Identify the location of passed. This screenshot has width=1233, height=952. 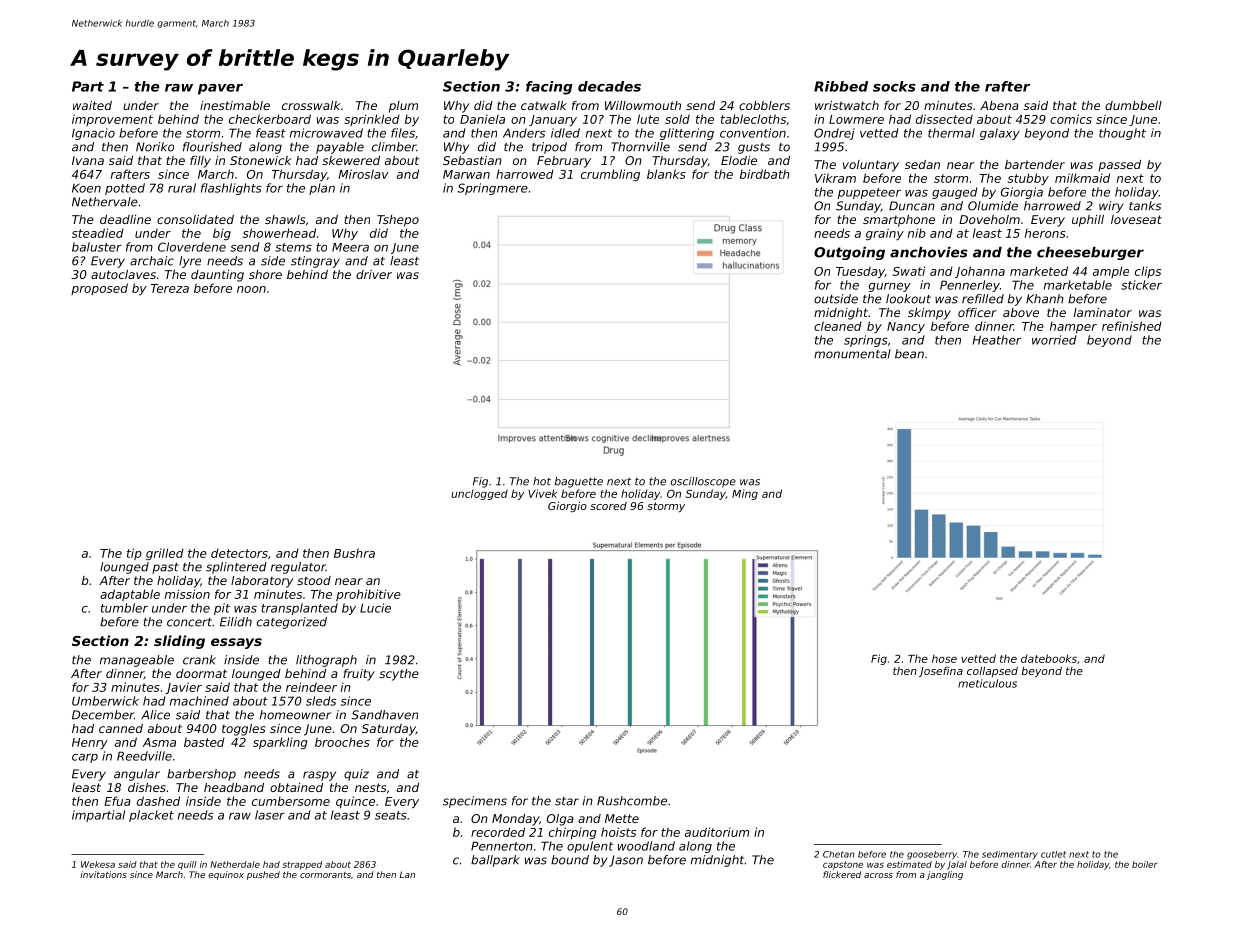
(1119, 166).
